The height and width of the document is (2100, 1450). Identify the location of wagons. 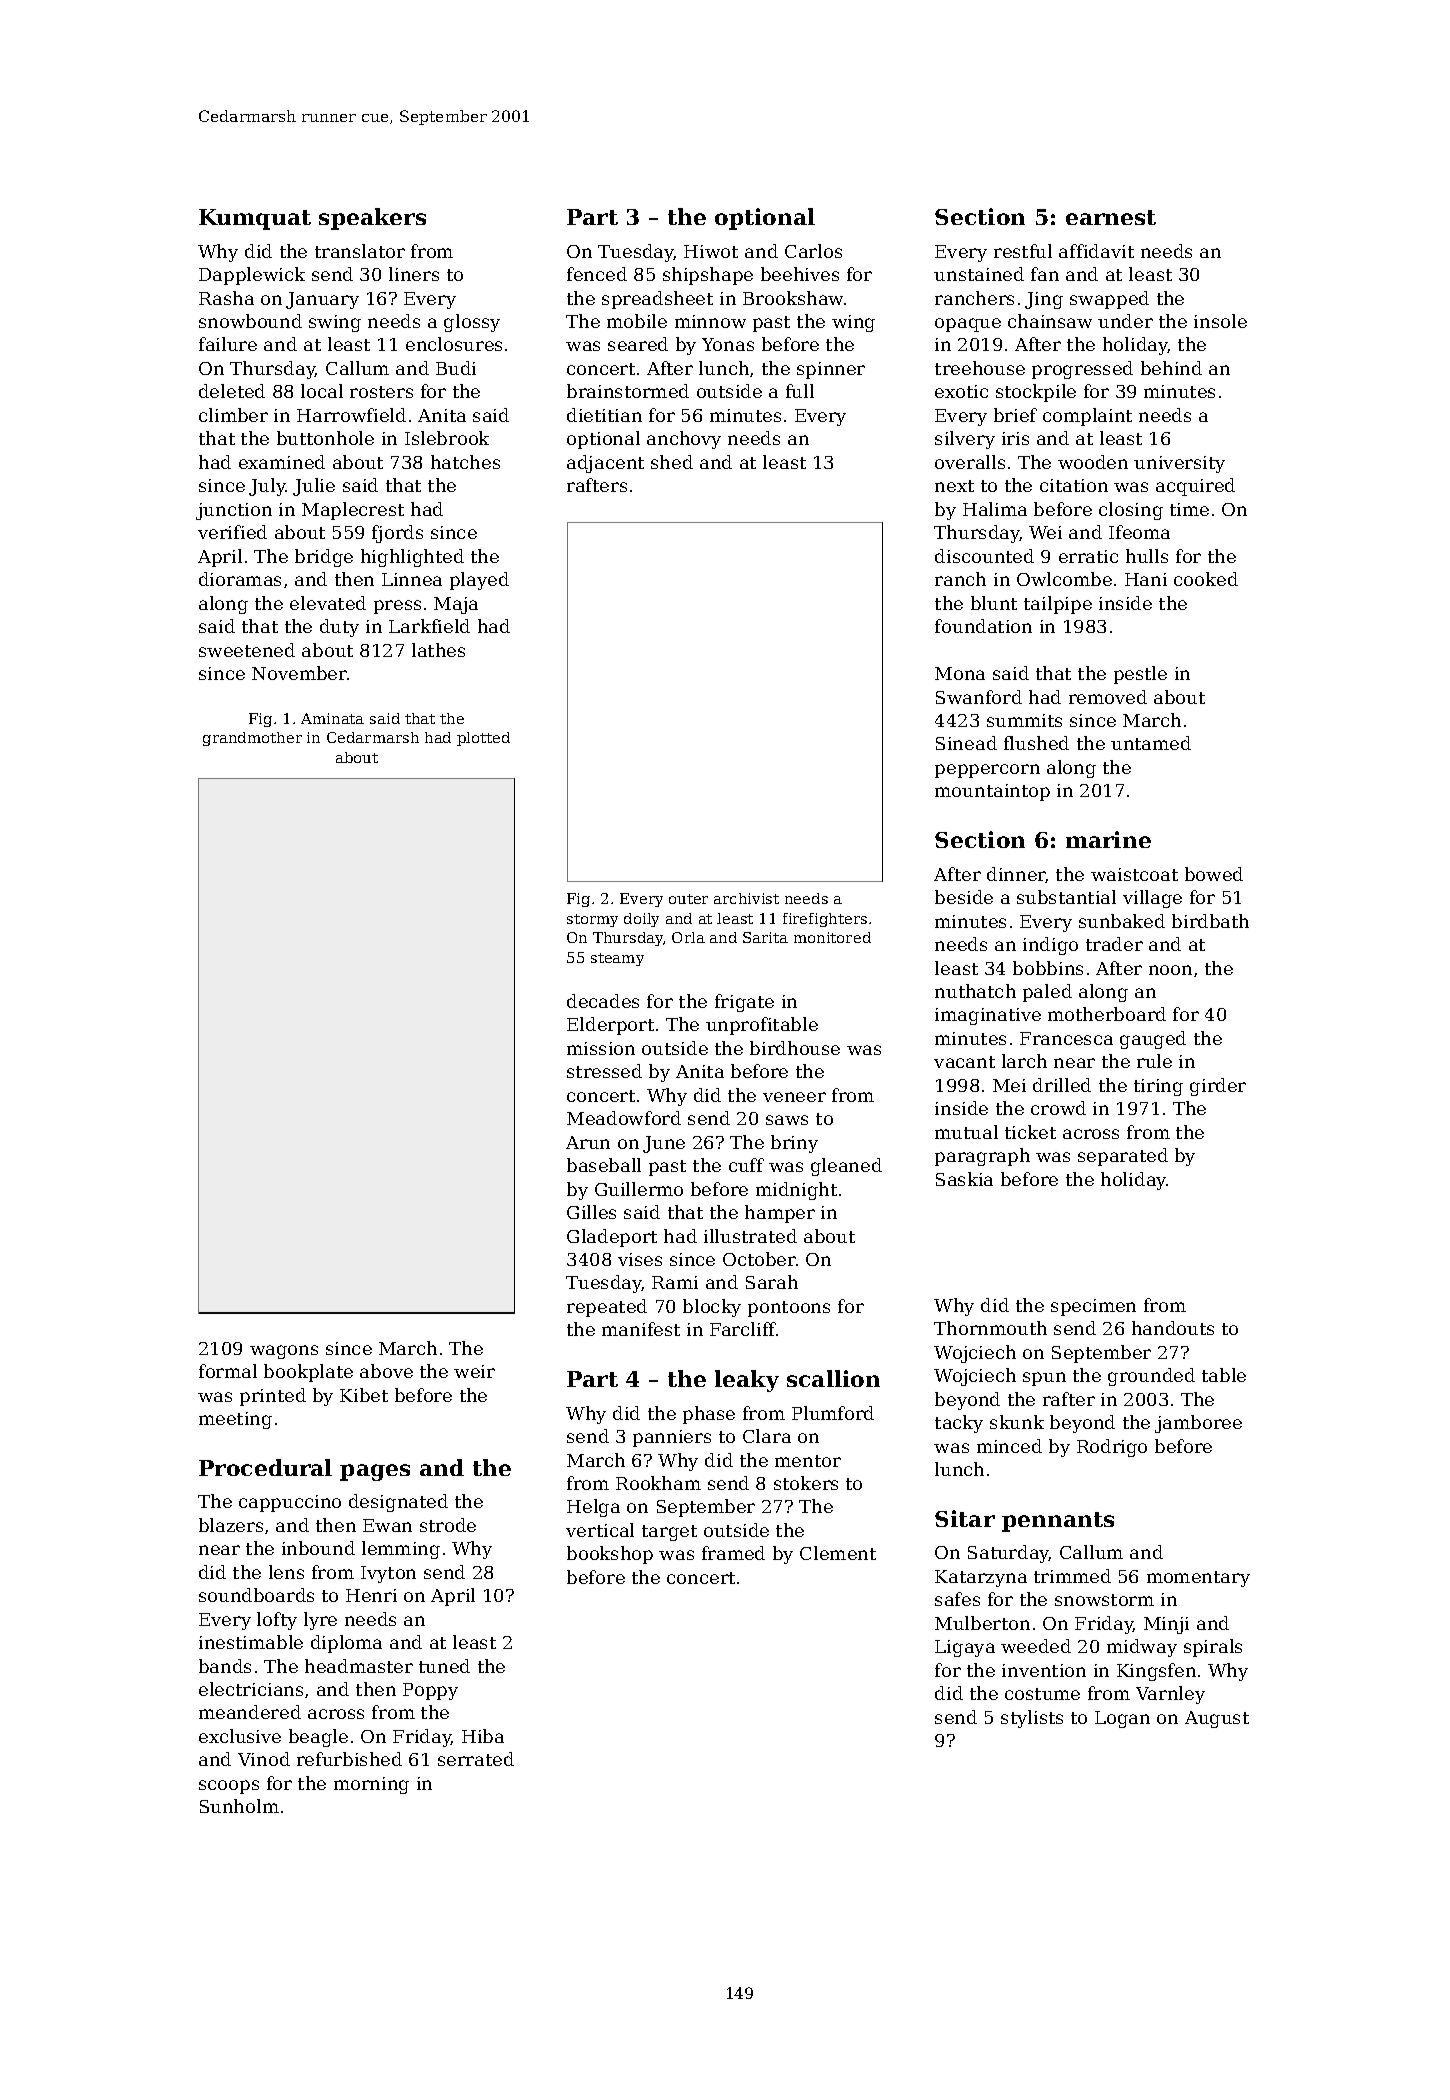
(284, 1352).
